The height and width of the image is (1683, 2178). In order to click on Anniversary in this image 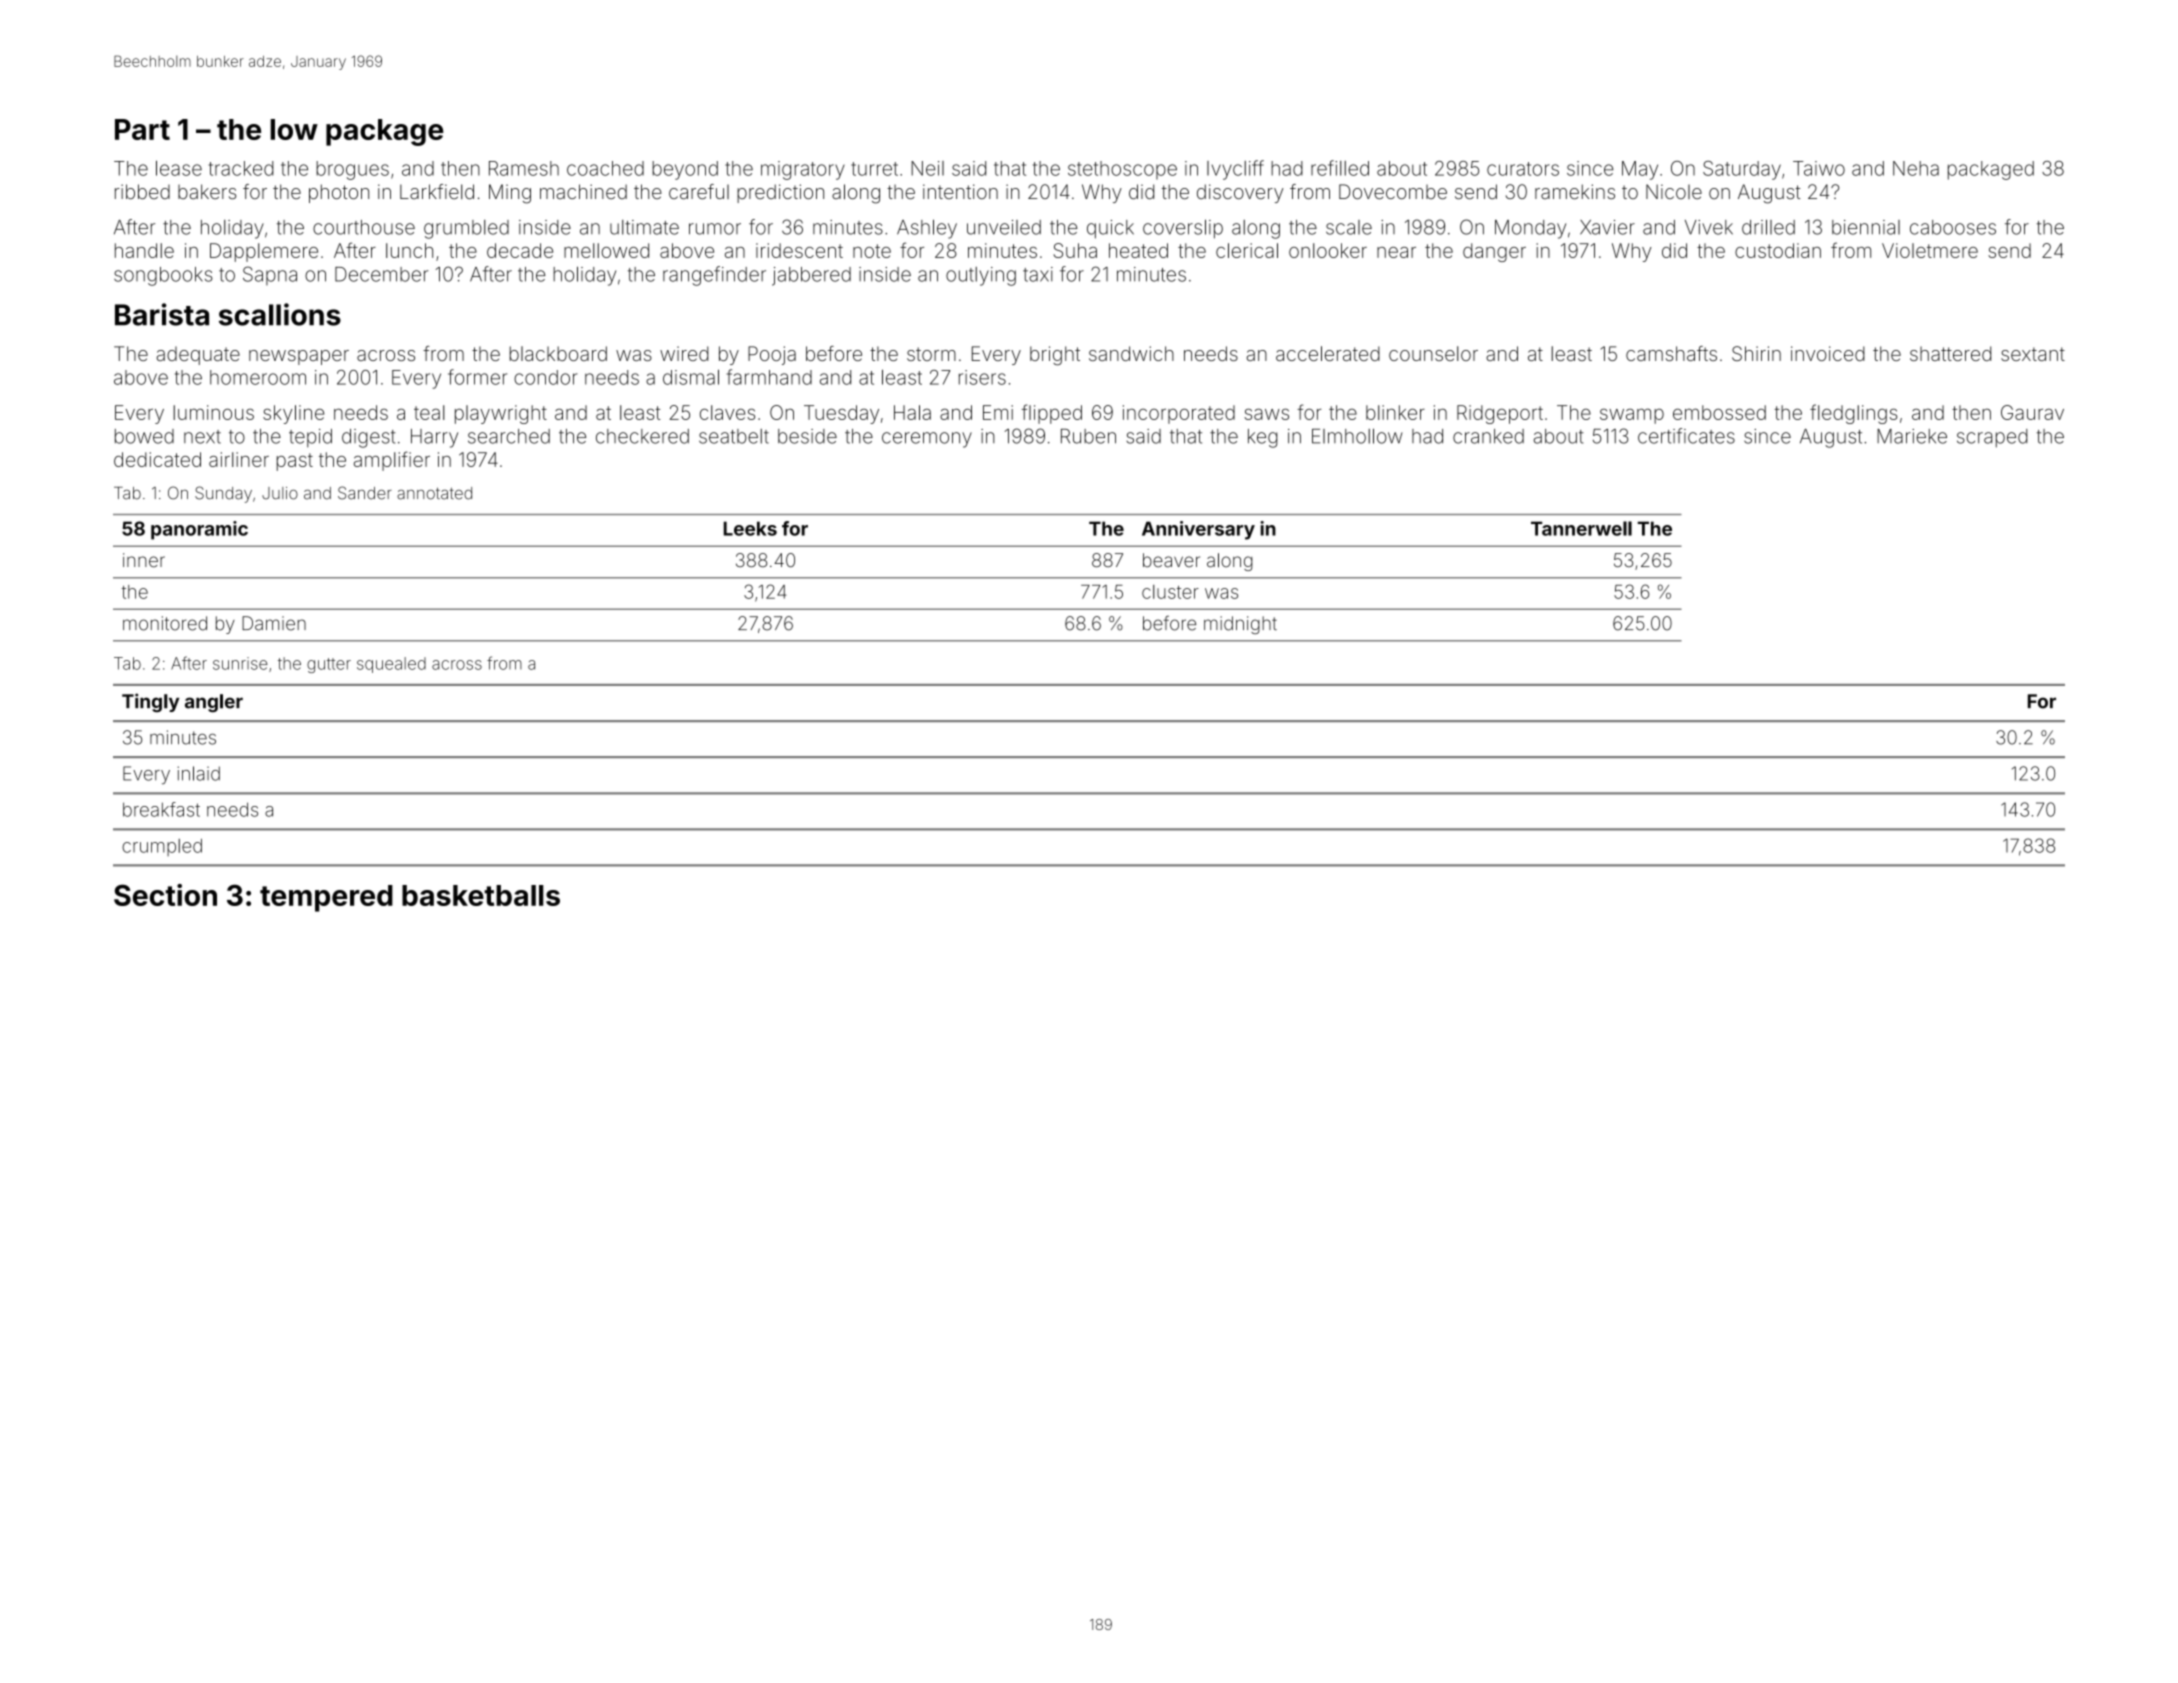, I will do `click(1198, 530)`.
